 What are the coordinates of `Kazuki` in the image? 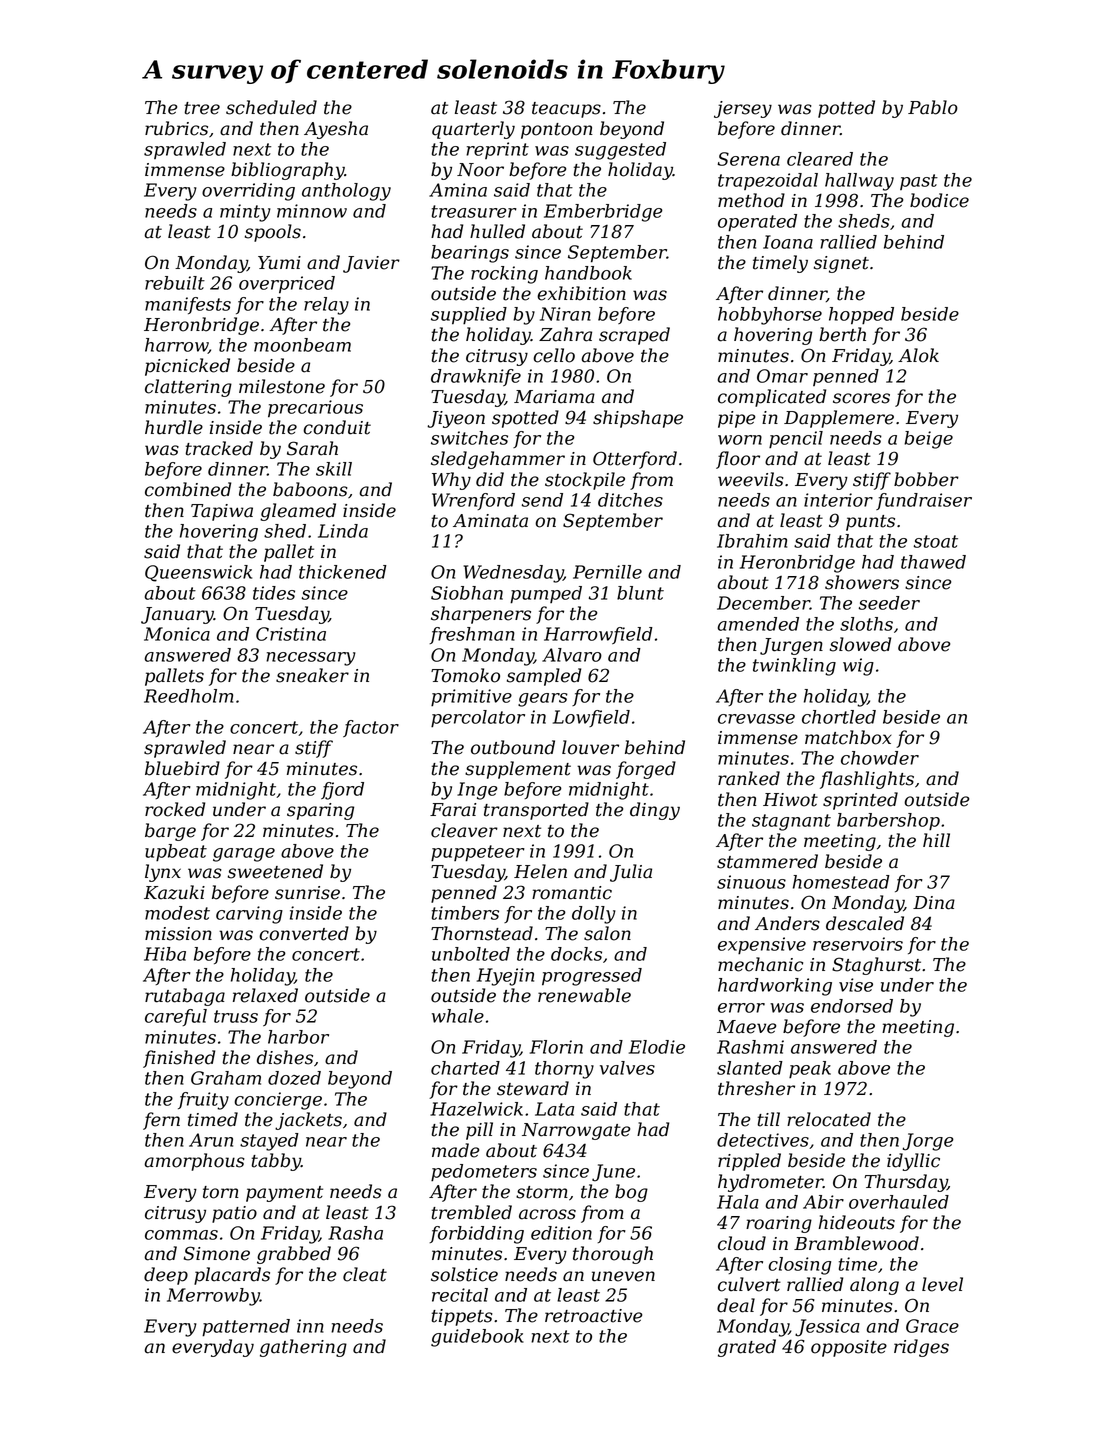 It's located at (174, 892).
